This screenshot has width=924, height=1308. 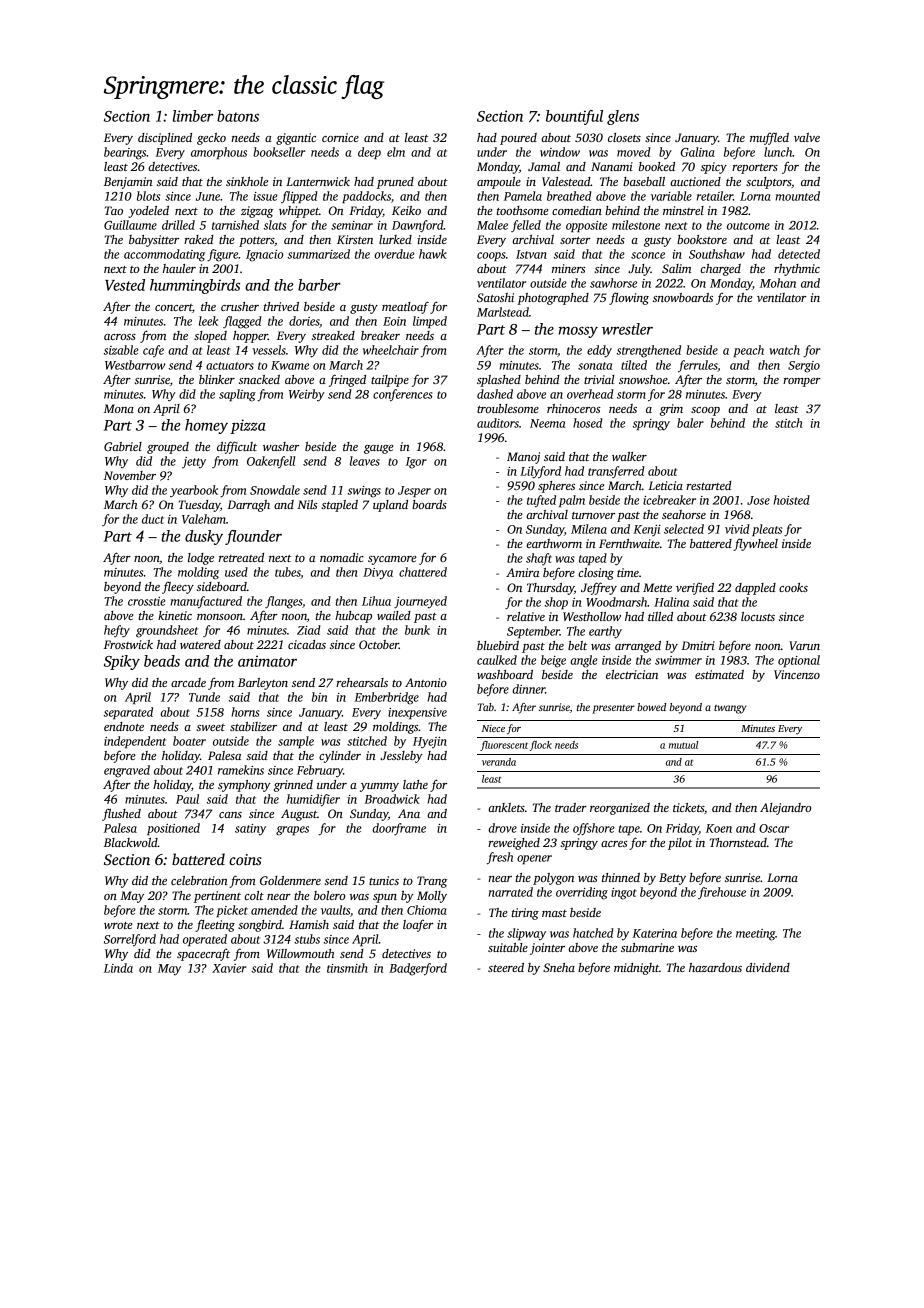 I want to click on bearings, so click(x=125, y=153).
